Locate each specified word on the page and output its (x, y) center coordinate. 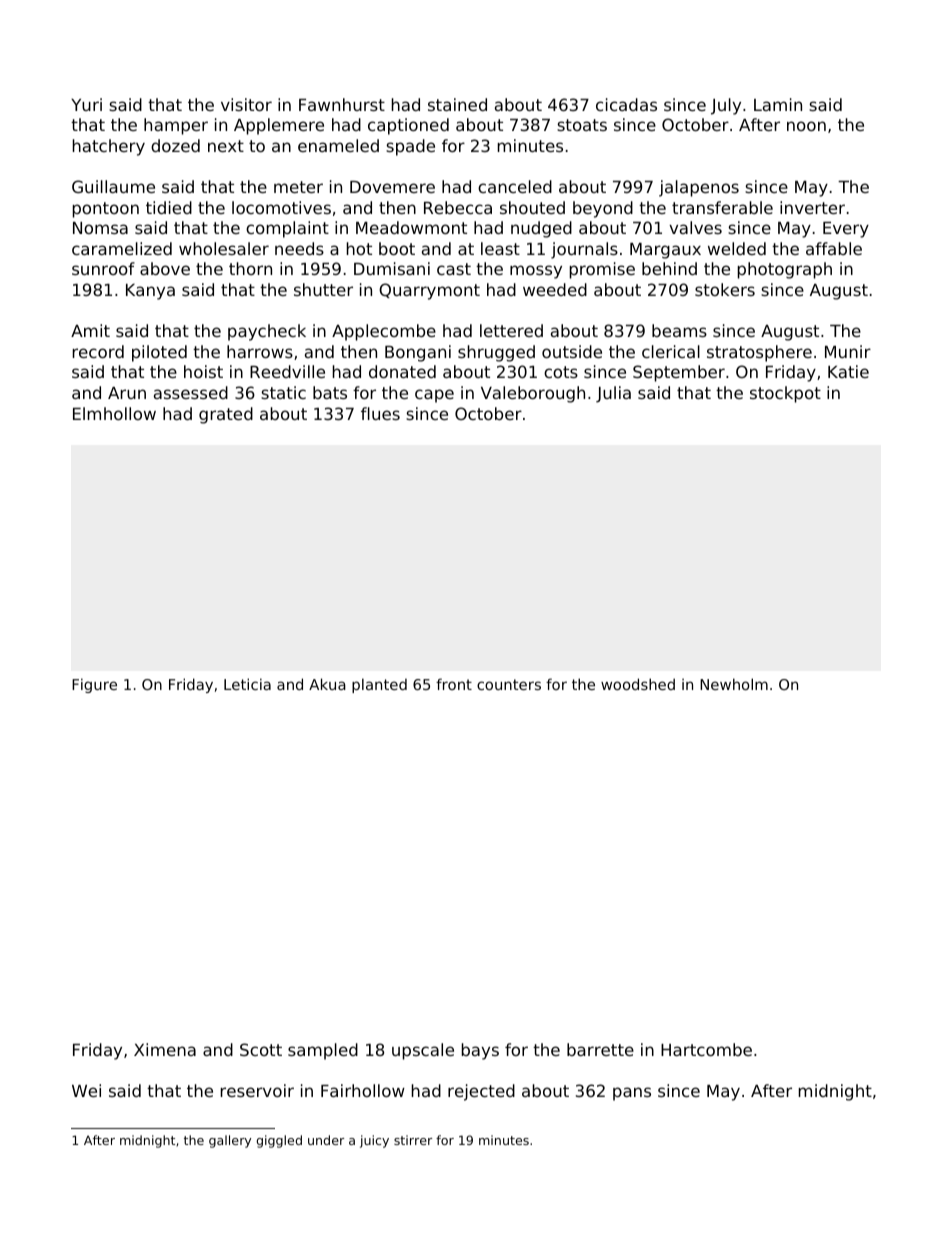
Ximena (165, 1049)
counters (509, 684)
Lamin (778, 104)
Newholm (734, 684)
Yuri (86, 104)
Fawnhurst (342, 104)
